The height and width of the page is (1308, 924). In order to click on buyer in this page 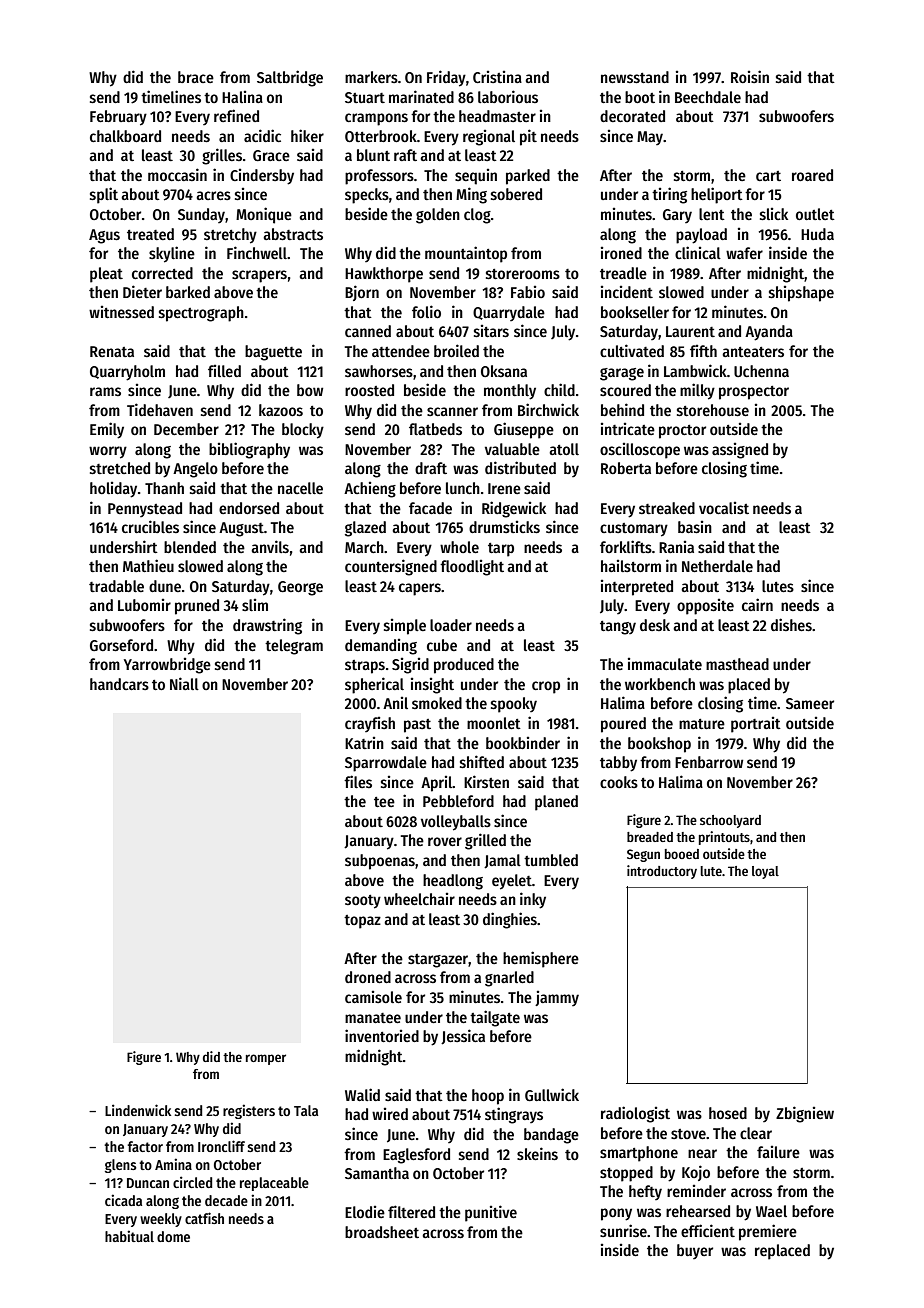, I will do `click(695, 1251)`.
